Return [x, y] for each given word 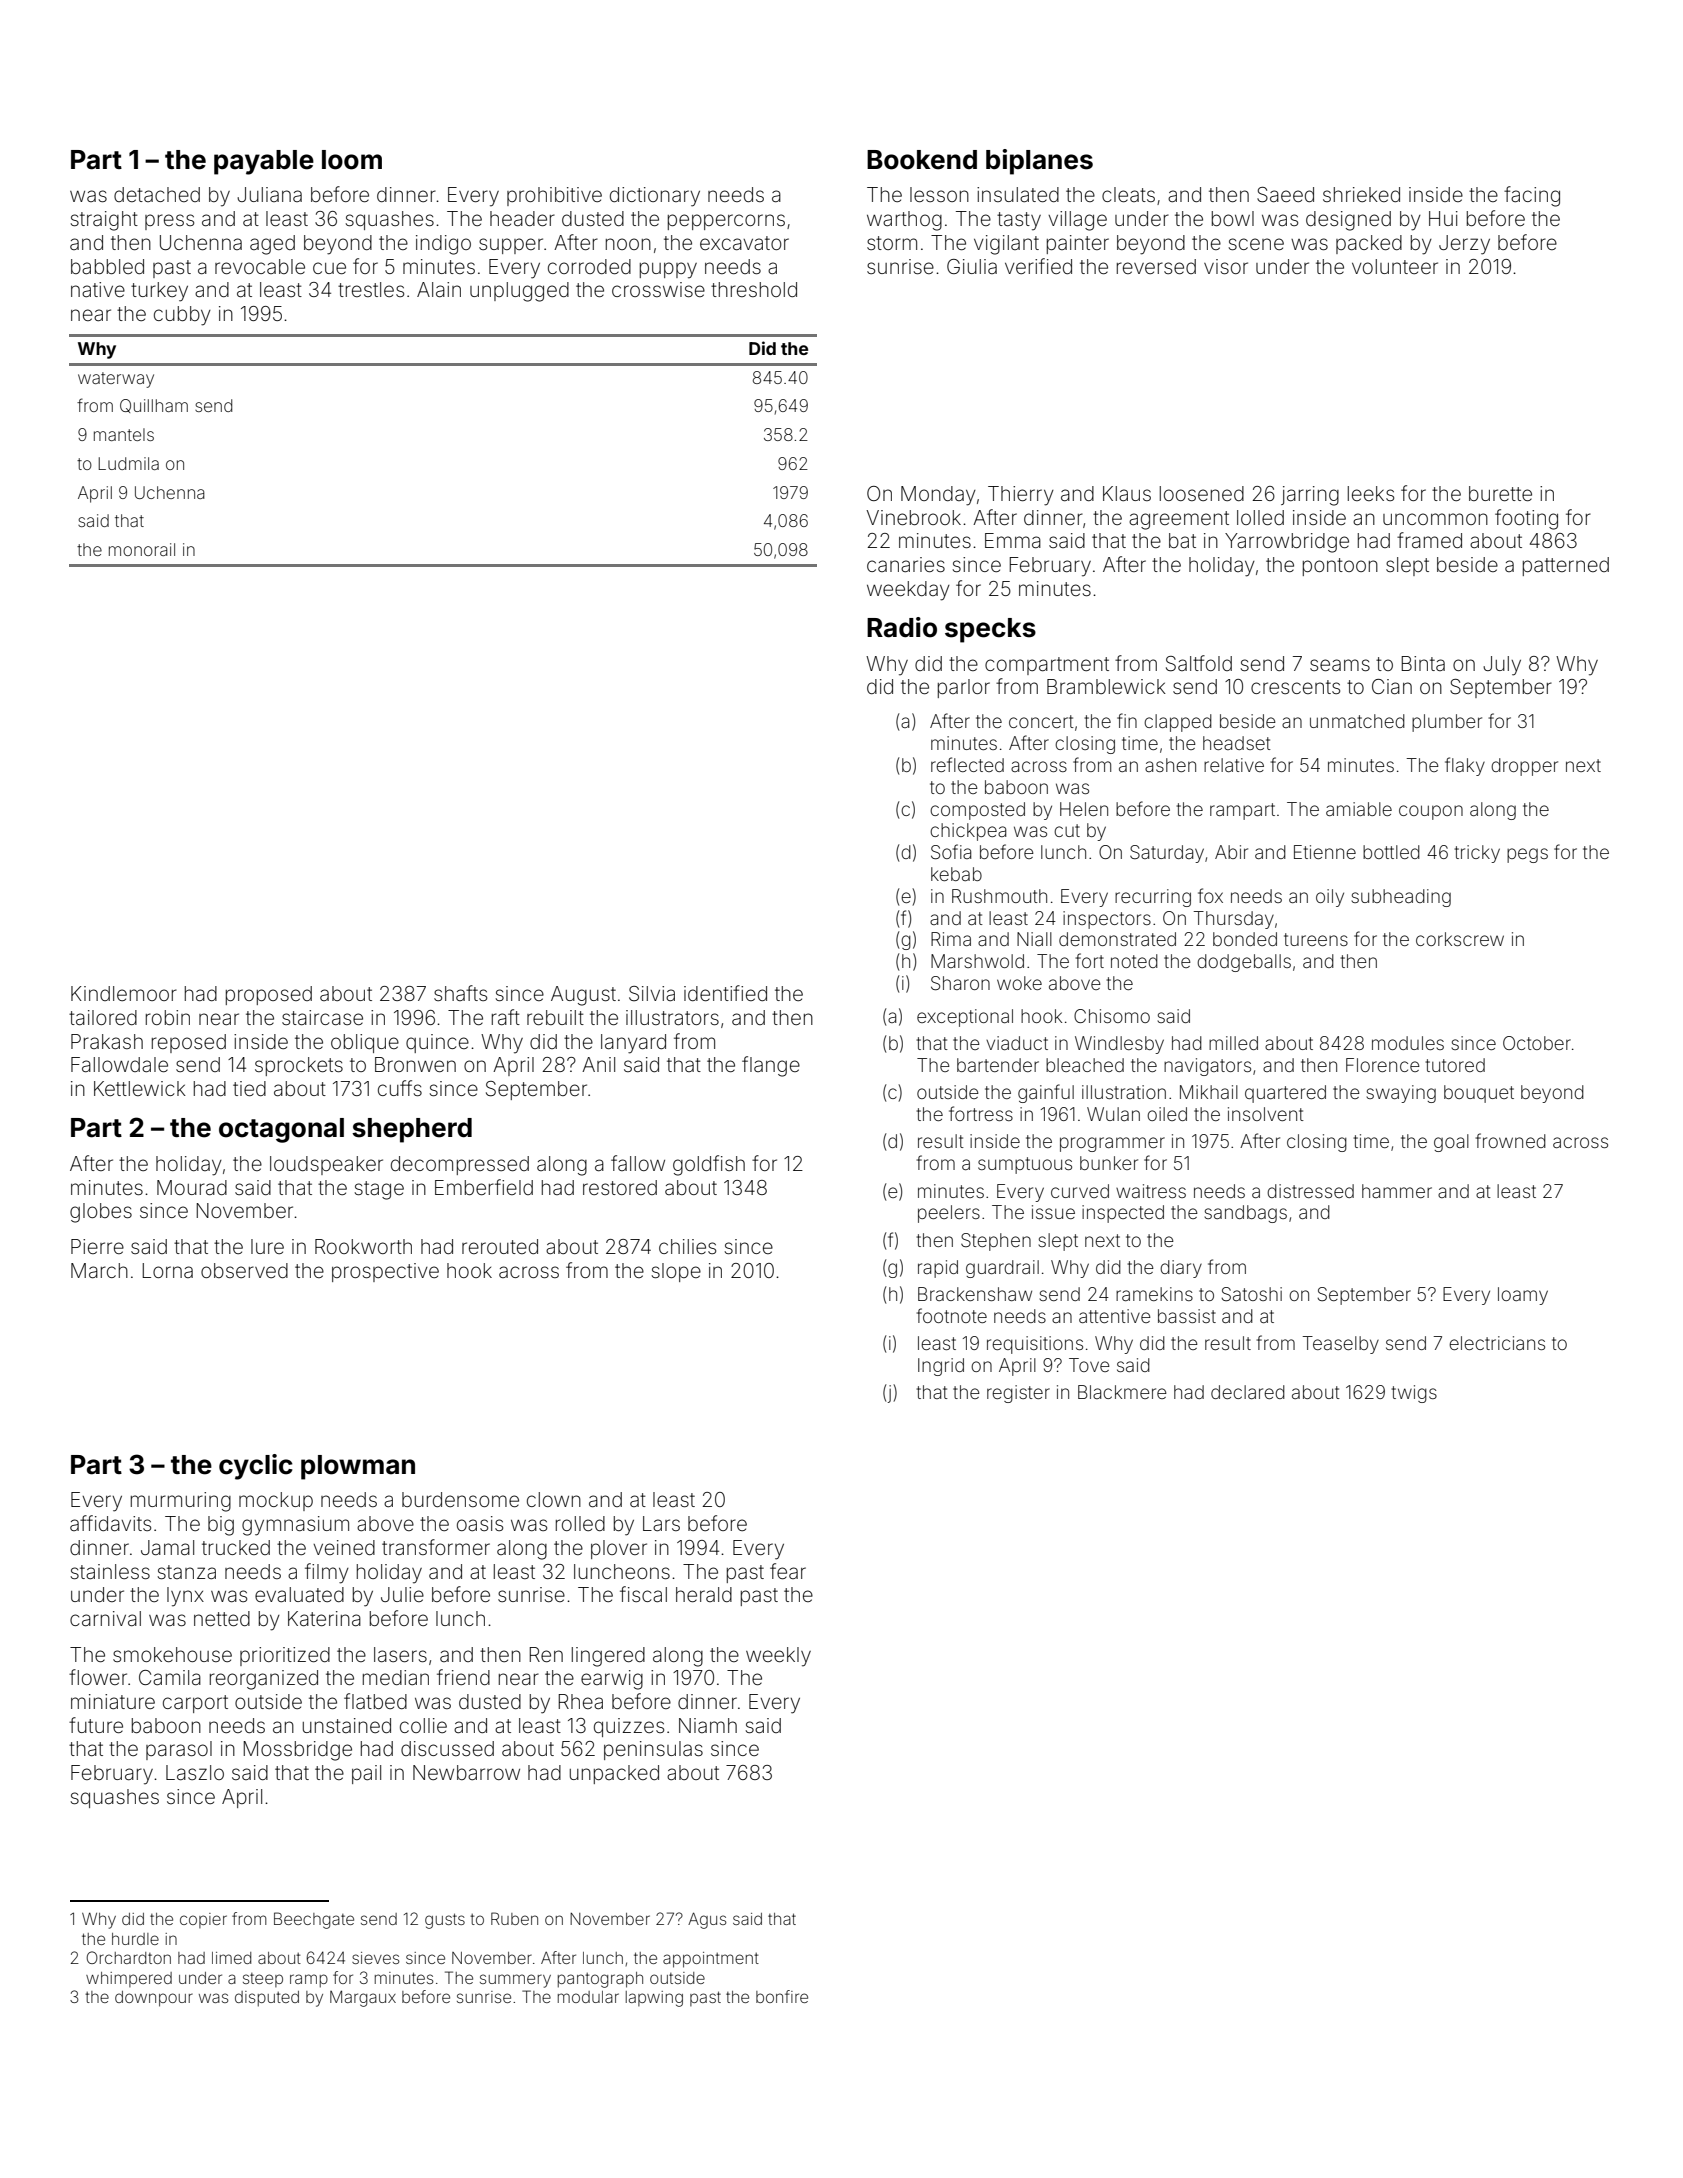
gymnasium [295, 1526]
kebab [956, 874]
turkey [159, 292]
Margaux [363, 1998]
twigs [1414, 1394]
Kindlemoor [124, 993]
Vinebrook [913, 517]
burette [1500, 493]
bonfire [782, 1996]
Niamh [708, 1725]
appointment [711, 1960]
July [1502, 666]
